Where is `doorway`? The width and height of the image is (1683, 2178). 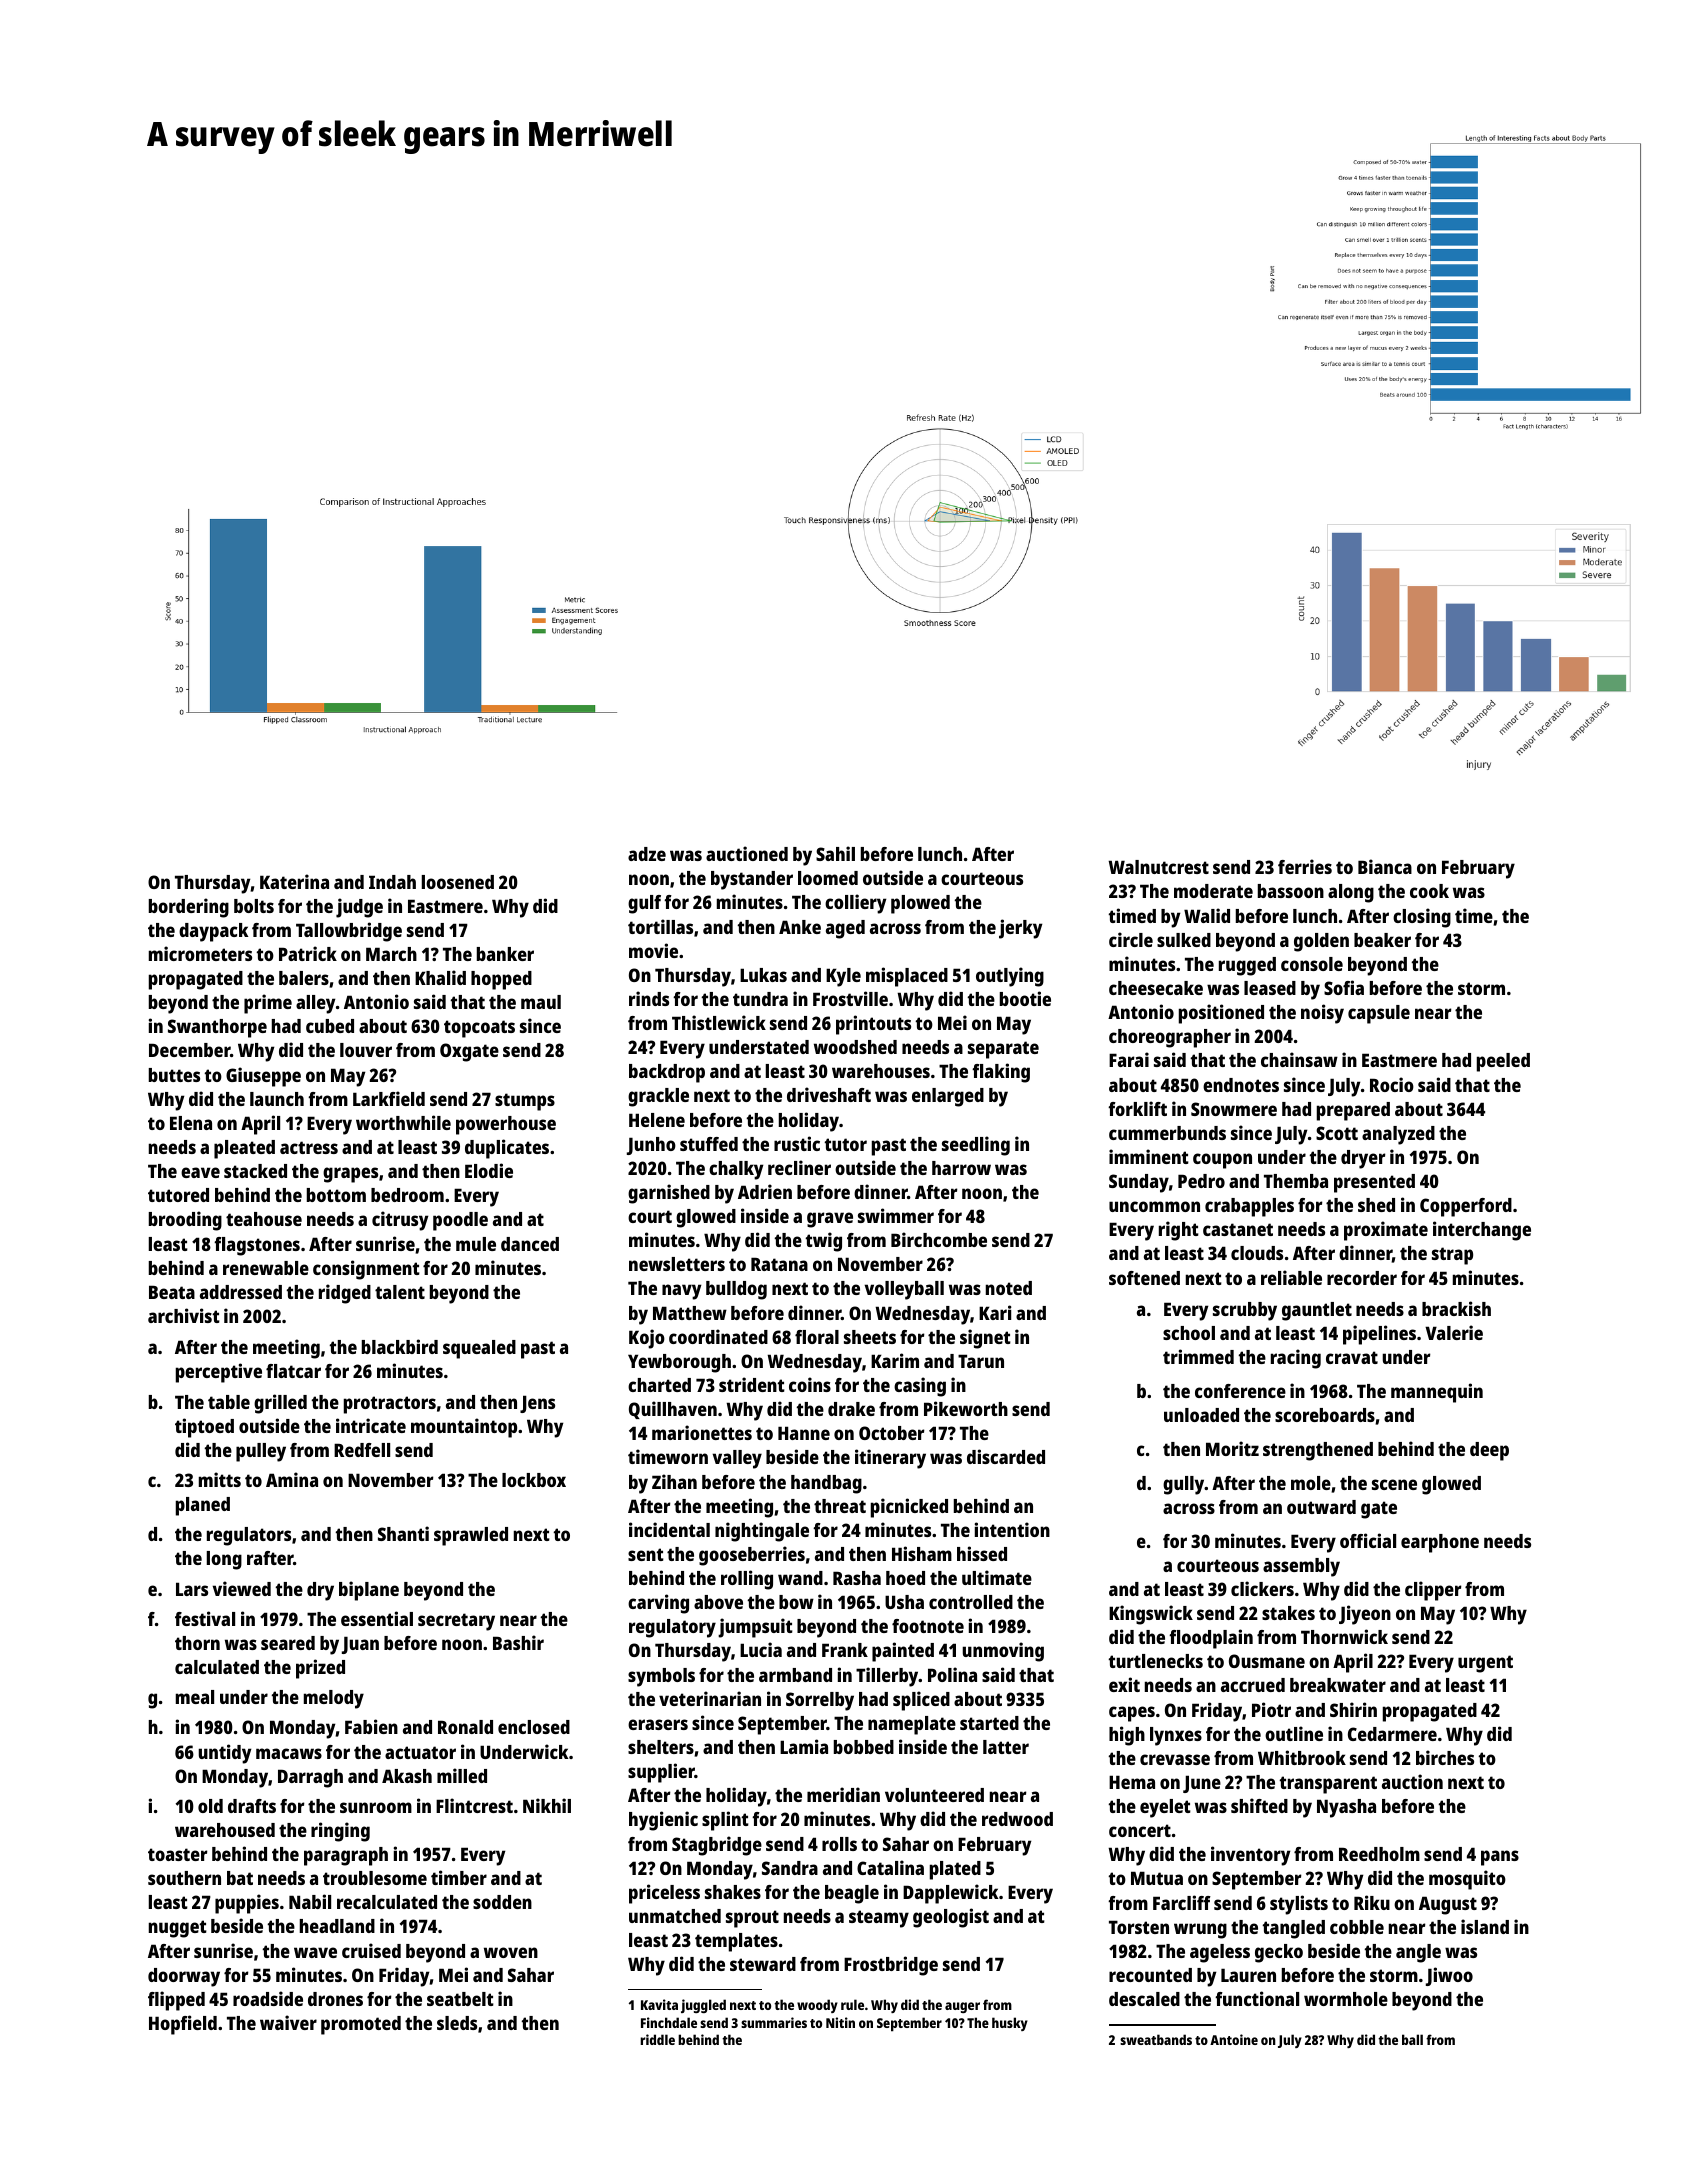
doorway is located at coordinates (184, 1977).
